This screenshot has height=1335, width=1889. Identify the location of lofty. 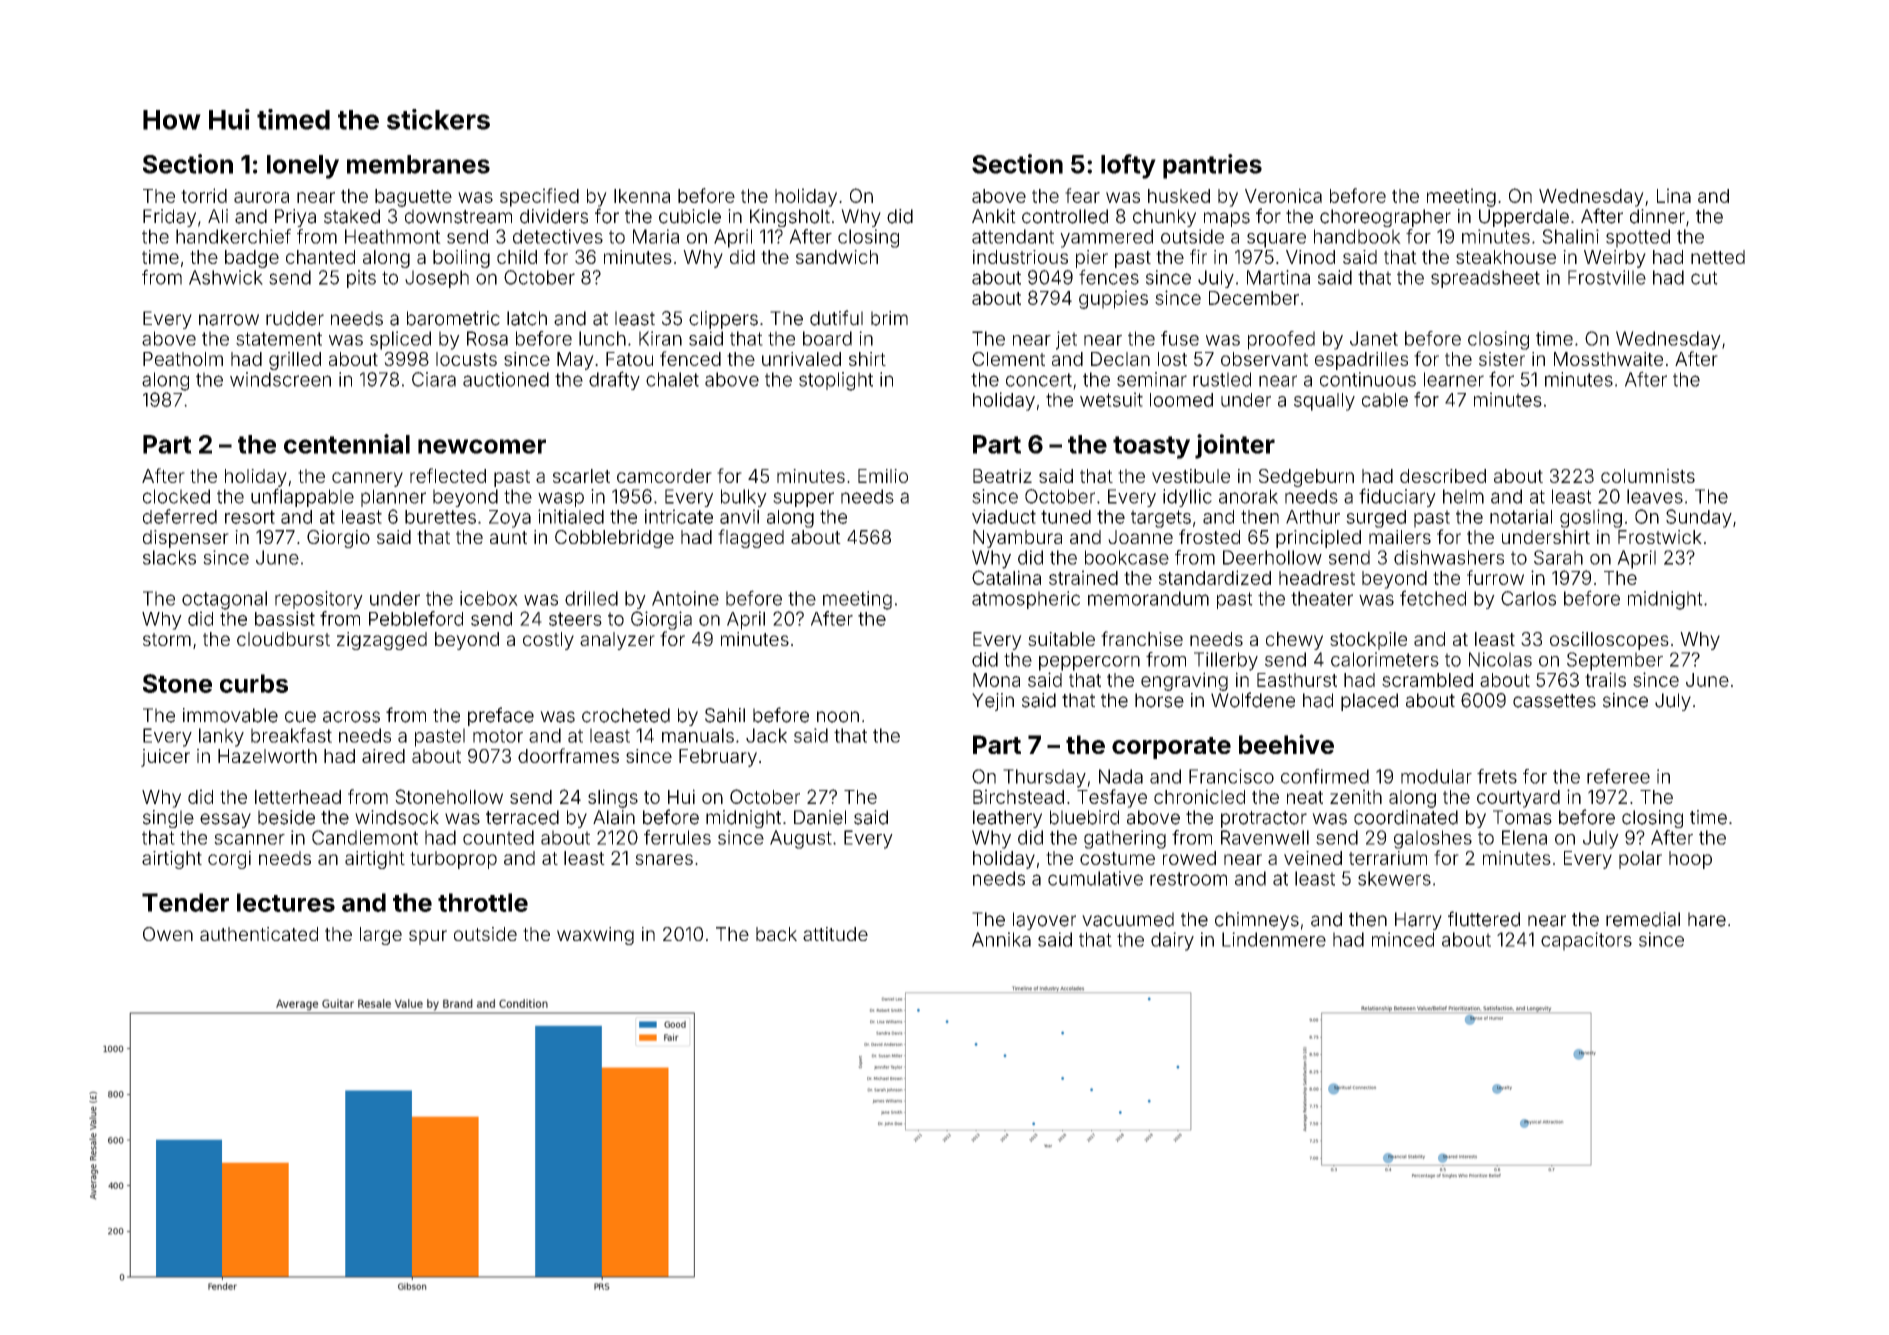
(1128, 166).
